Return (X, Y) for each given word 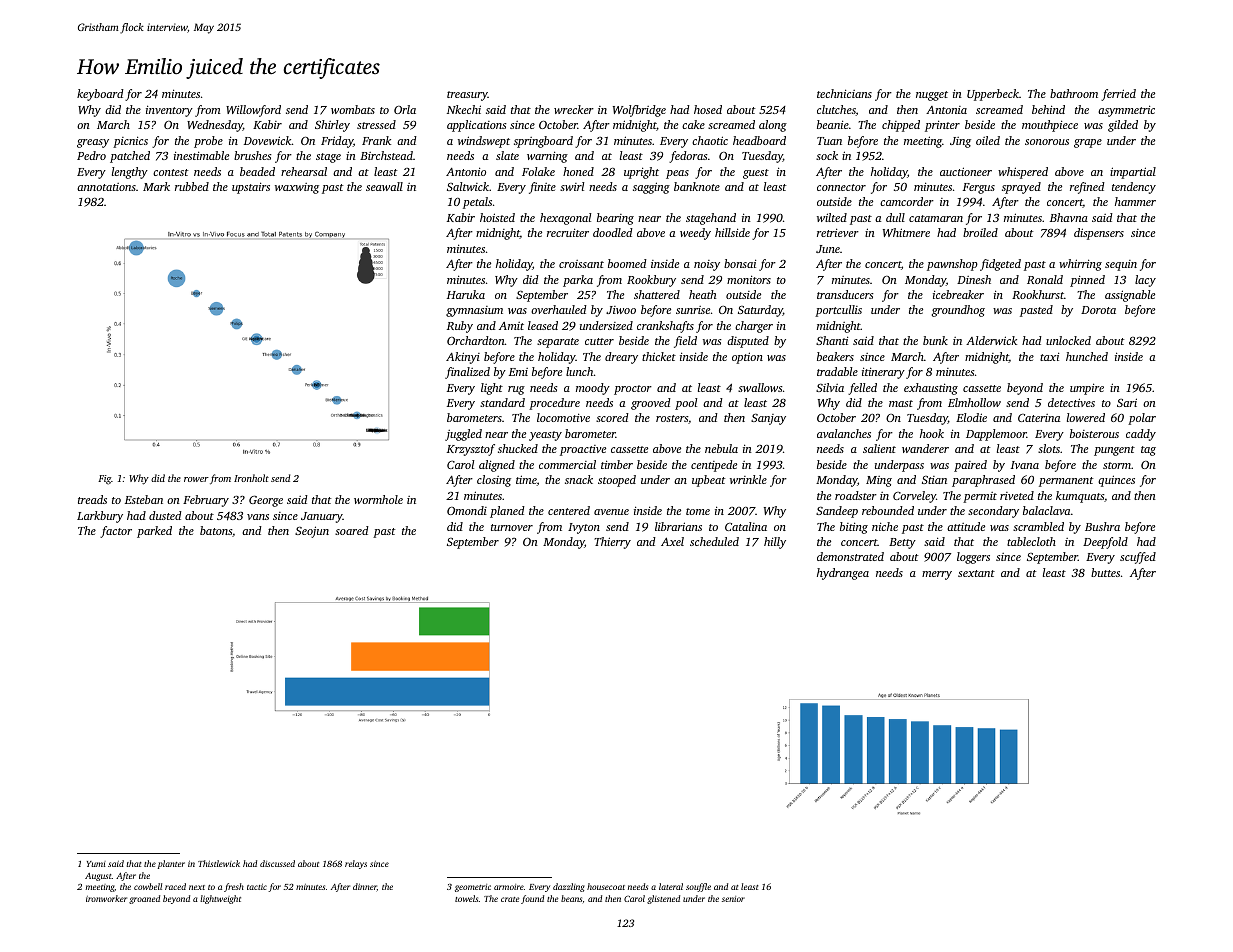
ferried (1118, 95)
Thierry (612, 543)
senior (733, 899)
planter (171, 864)
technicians (844, 93)
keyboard (100, 95)
